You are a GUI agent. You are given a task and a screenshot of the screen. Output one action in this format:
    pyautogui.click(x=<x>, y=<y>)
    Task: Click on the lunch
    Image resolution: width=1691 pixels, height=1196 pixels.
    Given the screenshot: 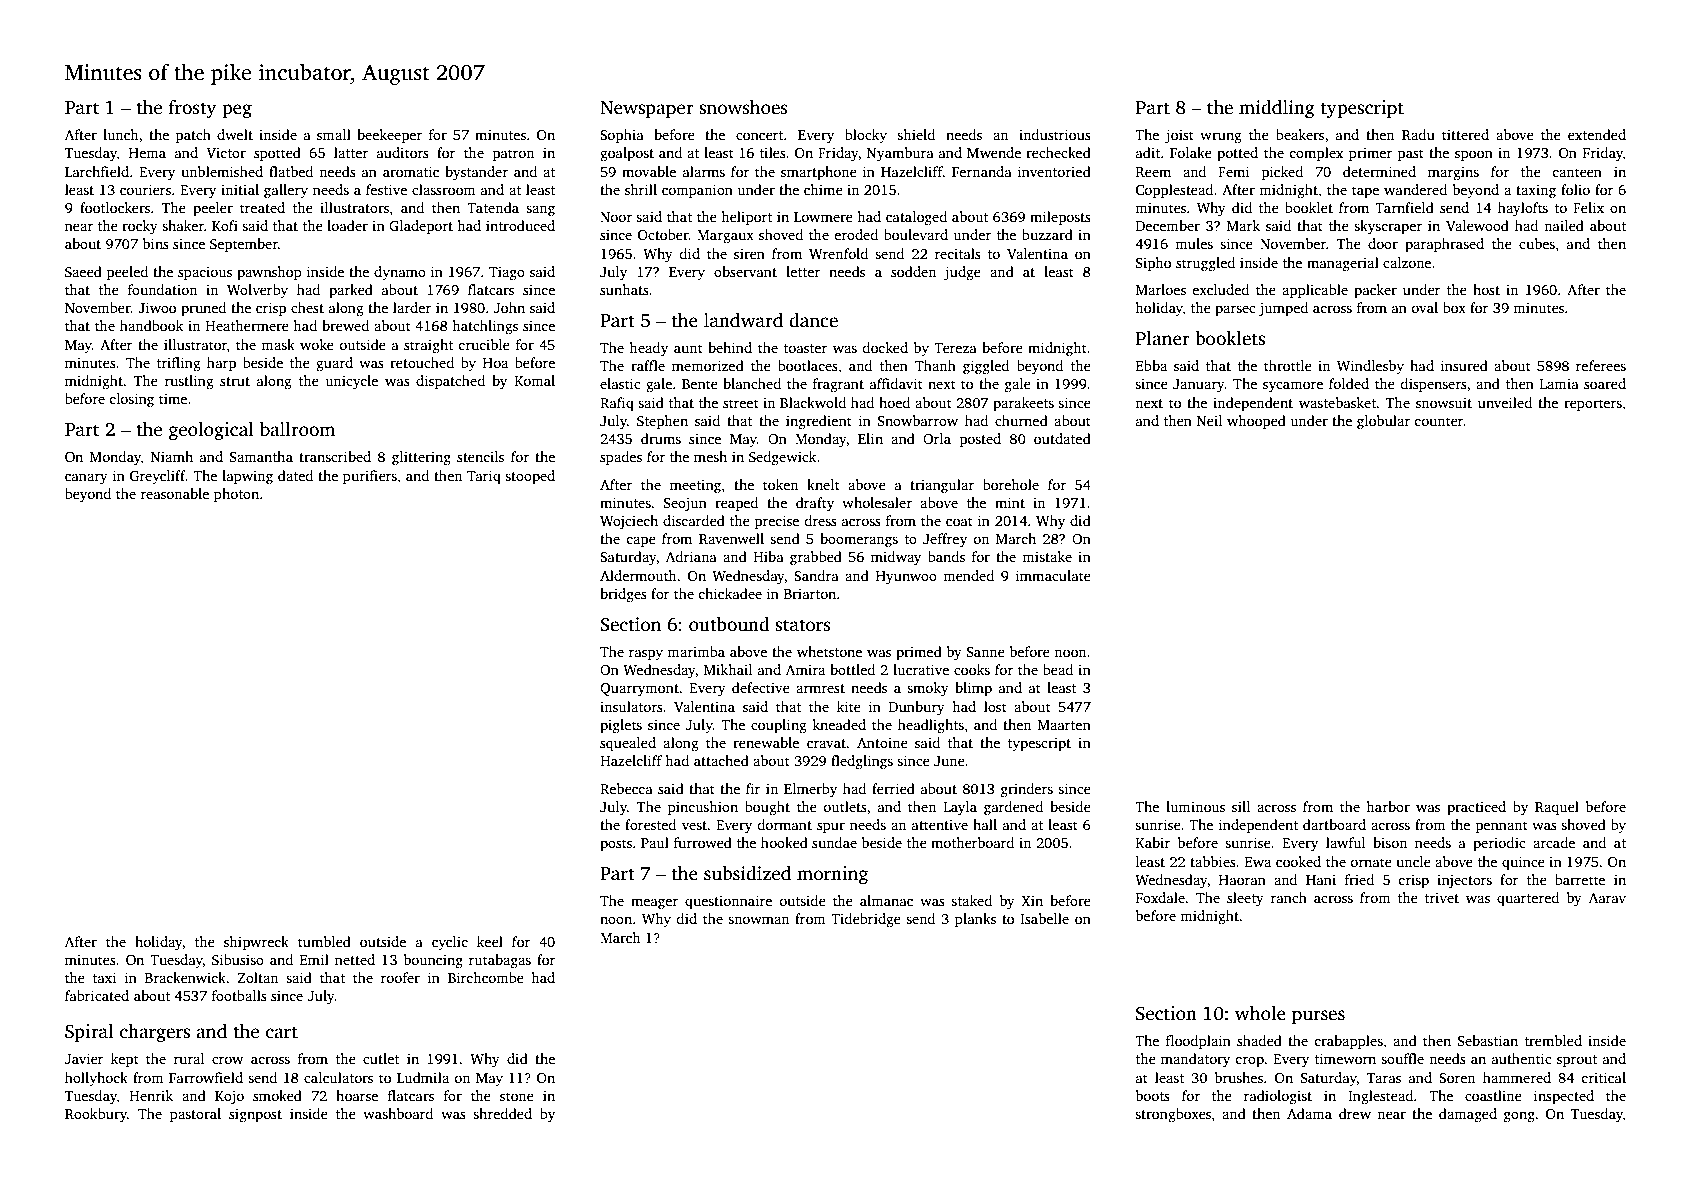 What is the action you would take?
    pyautogui.click(x=121, y=134)
